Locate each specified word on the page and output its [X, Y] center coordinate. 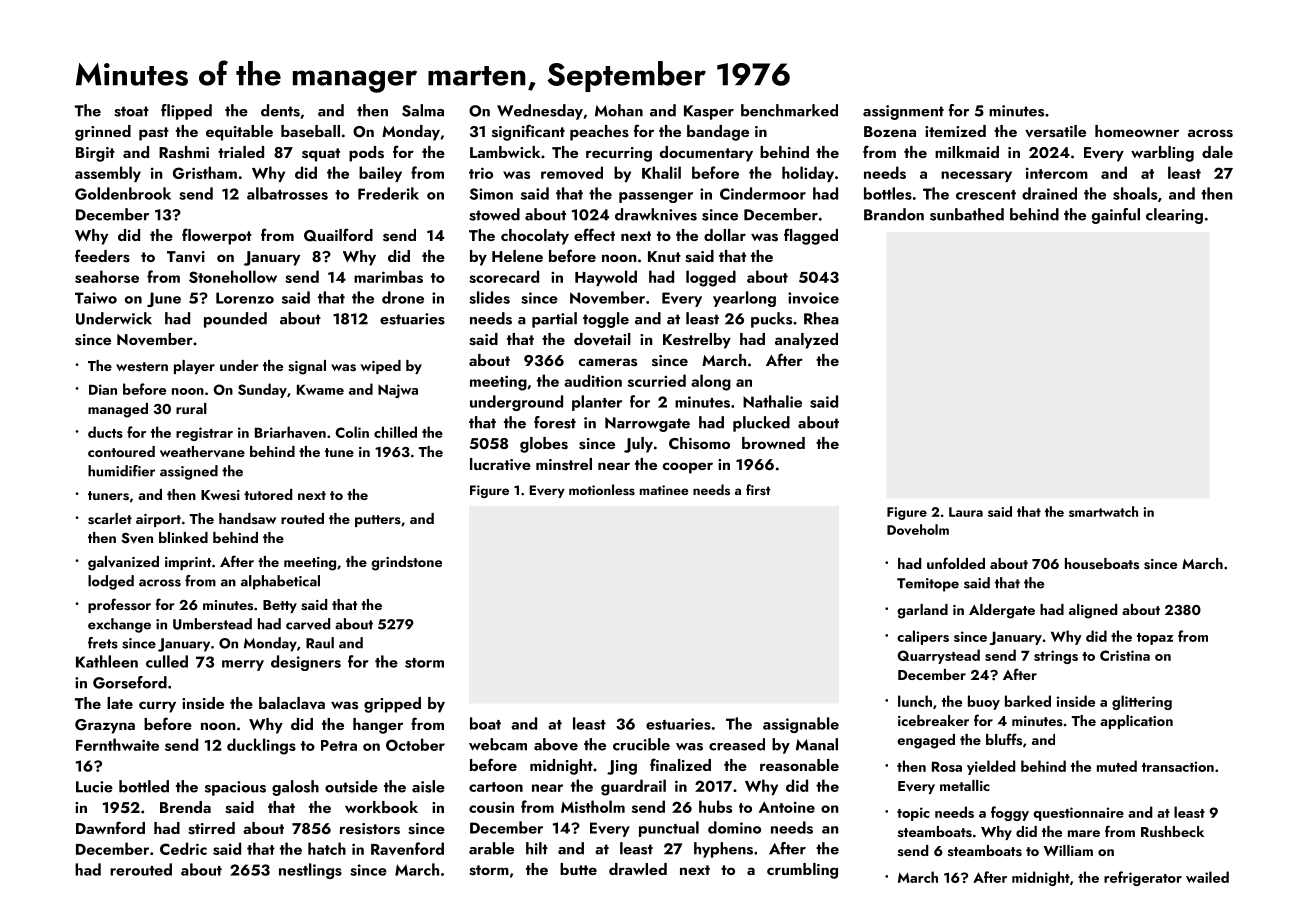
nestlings [310, 871]
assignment [903, 112]
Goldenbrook [123, 193]
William [1068, 850]
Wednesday [540, 112]
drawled [638, 869]
